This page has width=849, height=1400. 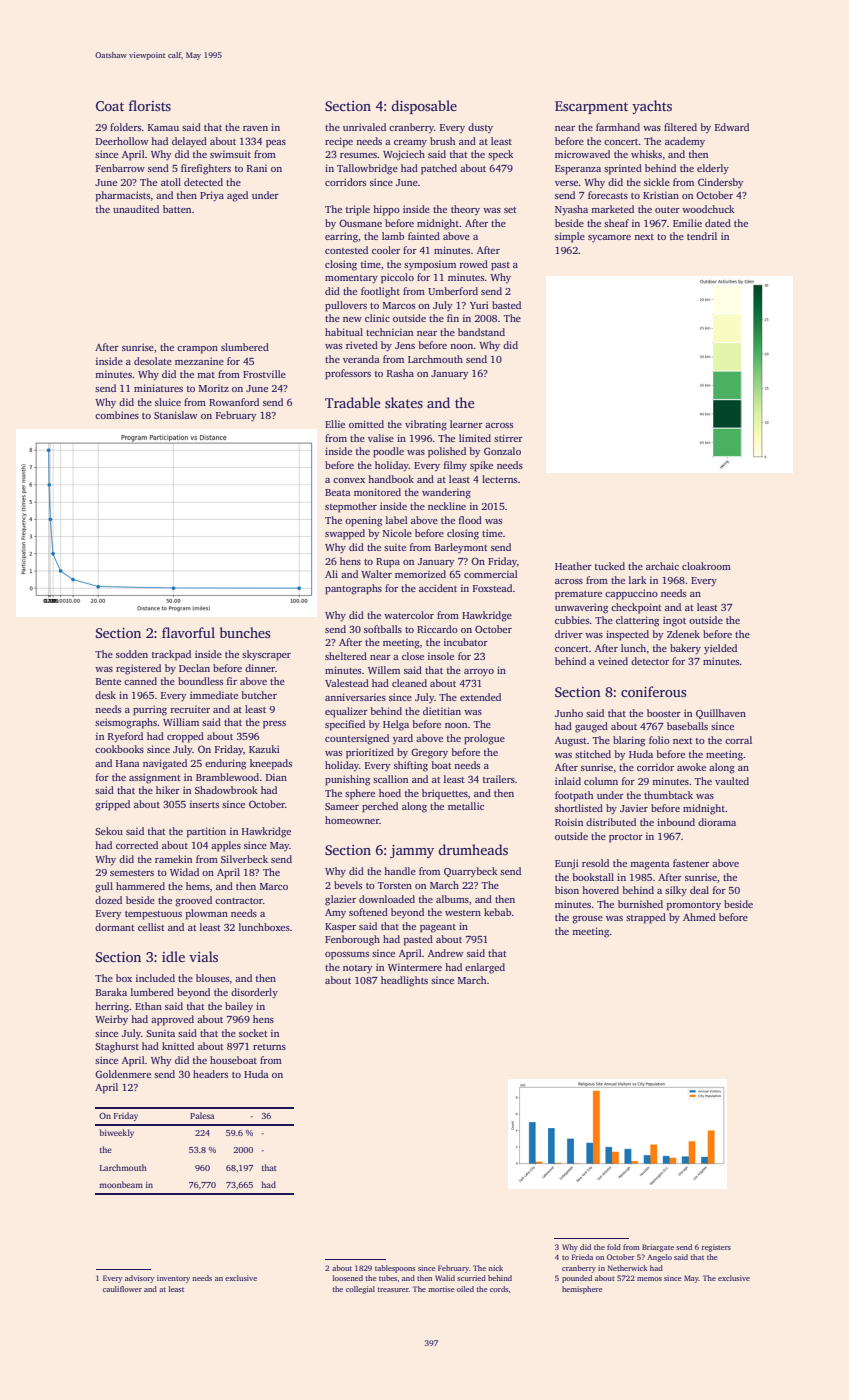 What do you see at coordinates (377, 318) in the page?
I see `clinic` at bounding box center [377, 318].
